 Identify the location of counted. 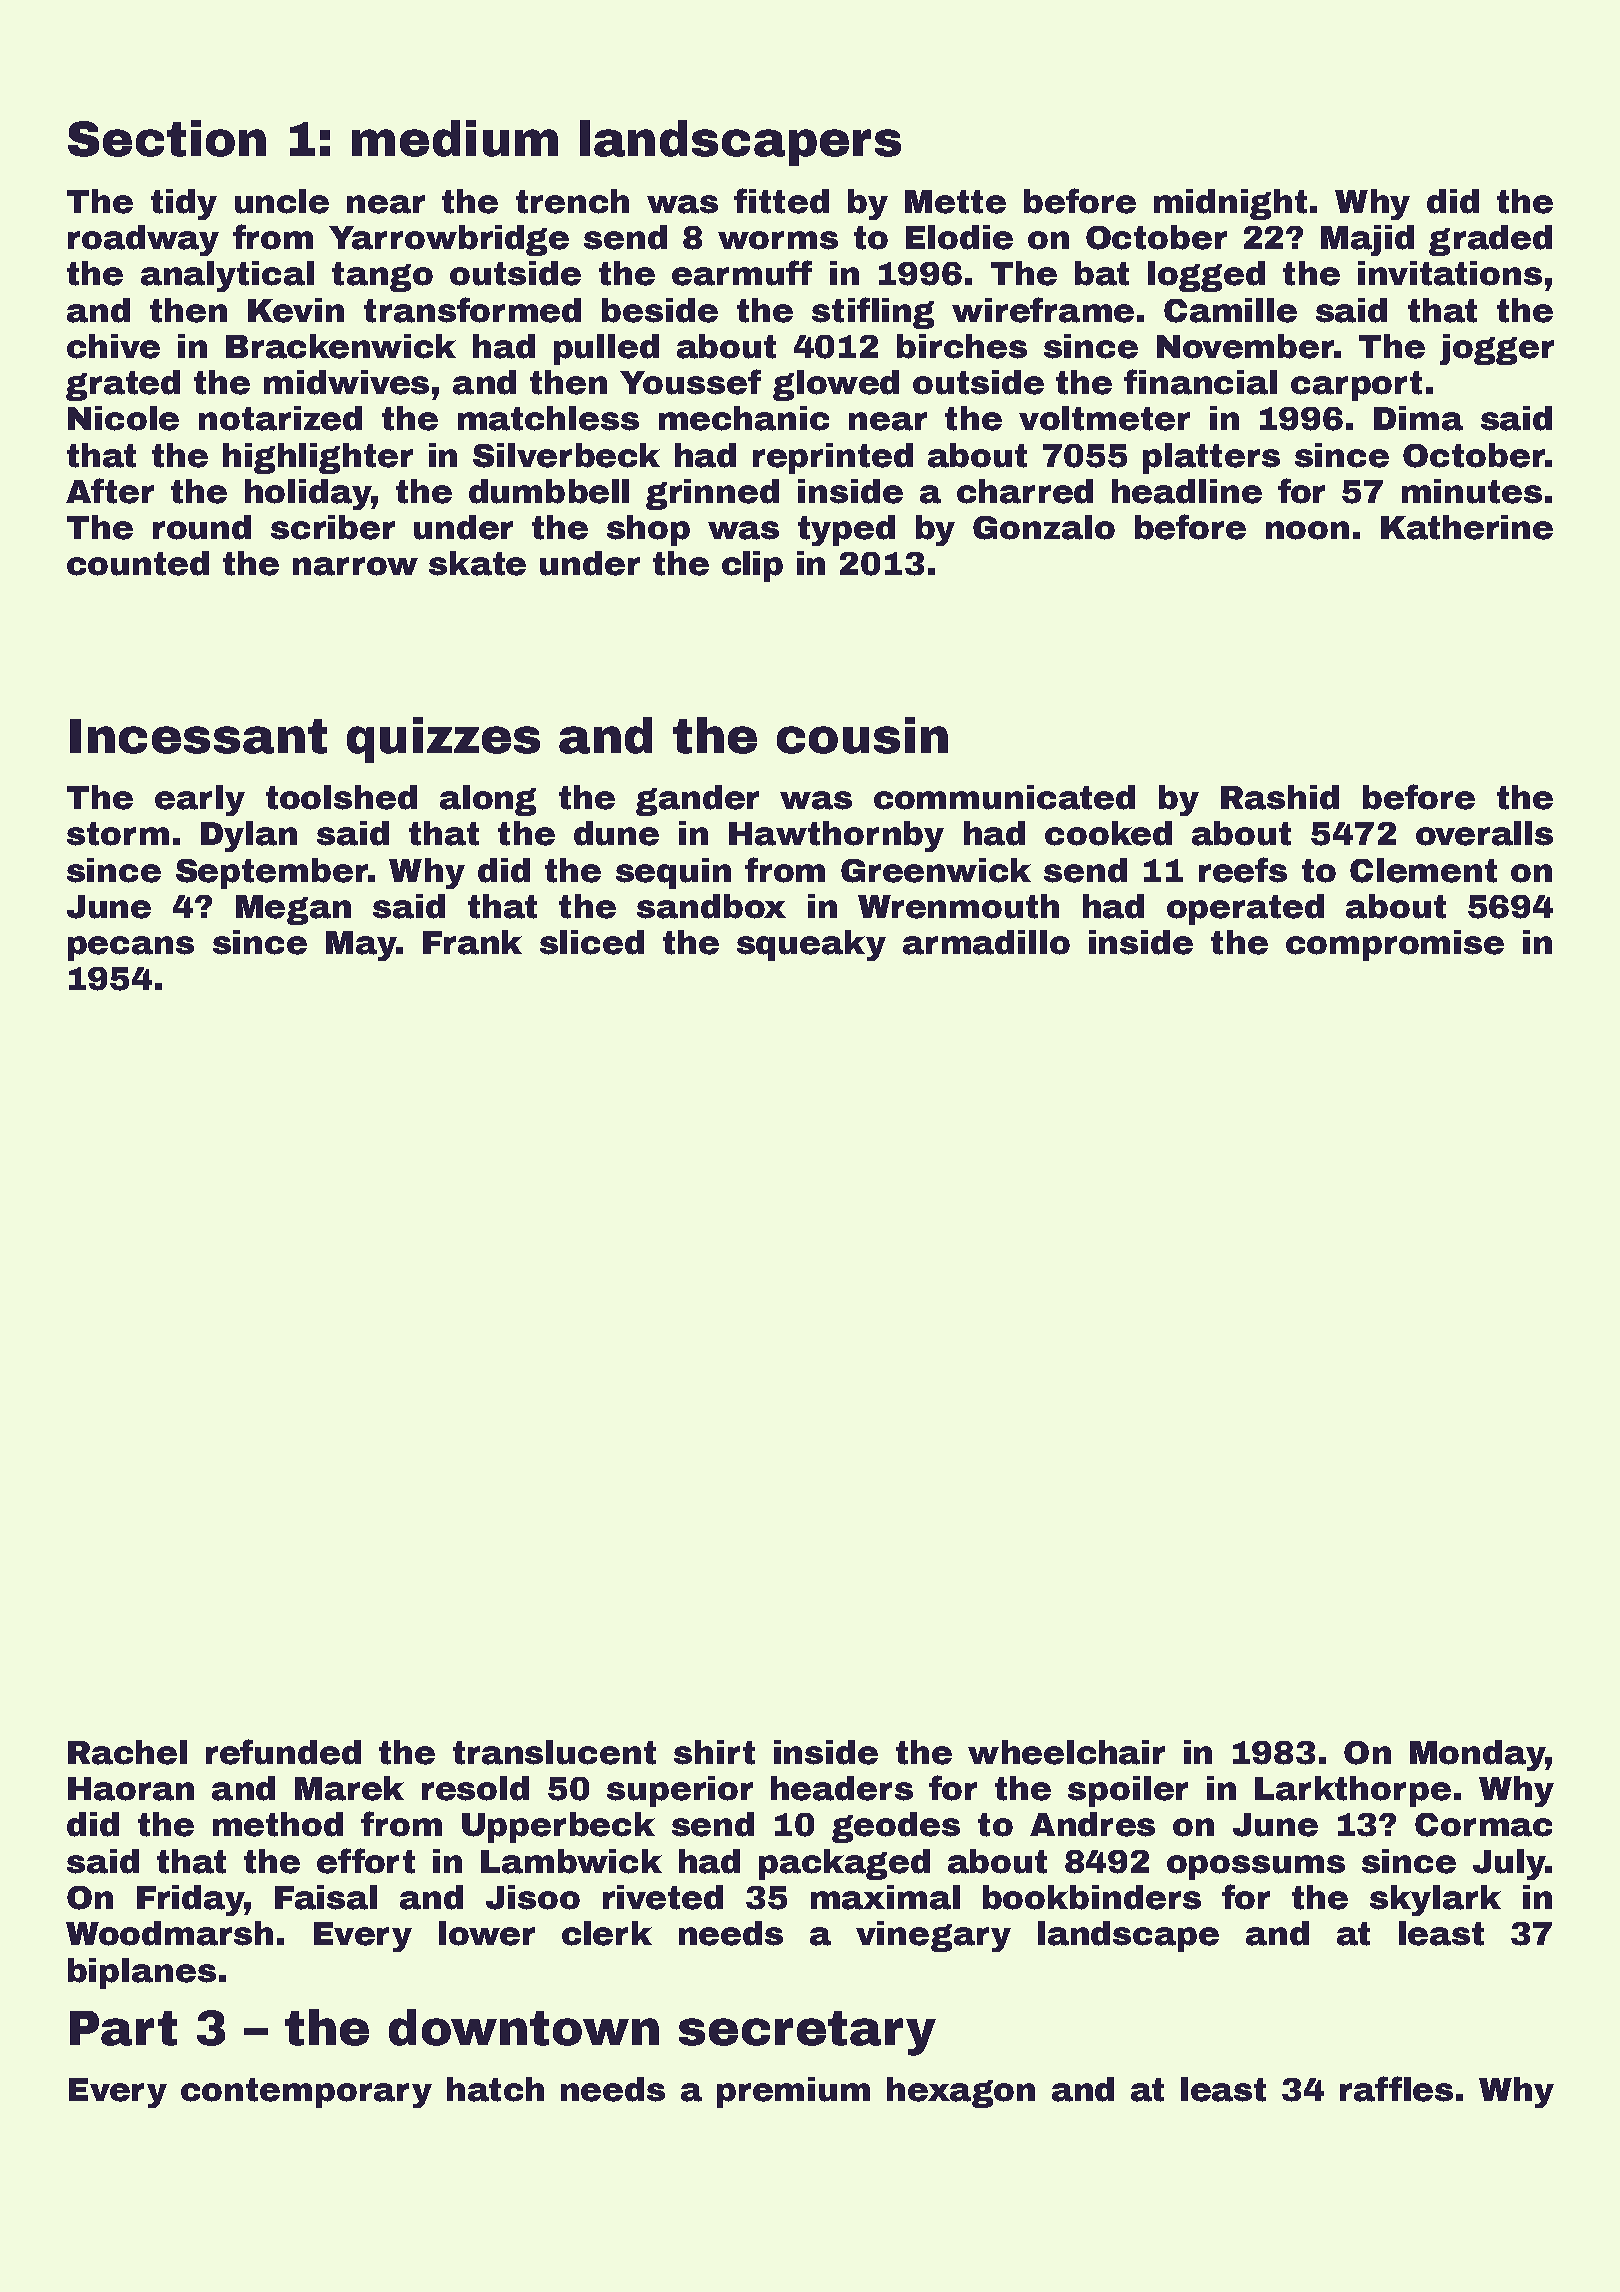
(138, 563).
